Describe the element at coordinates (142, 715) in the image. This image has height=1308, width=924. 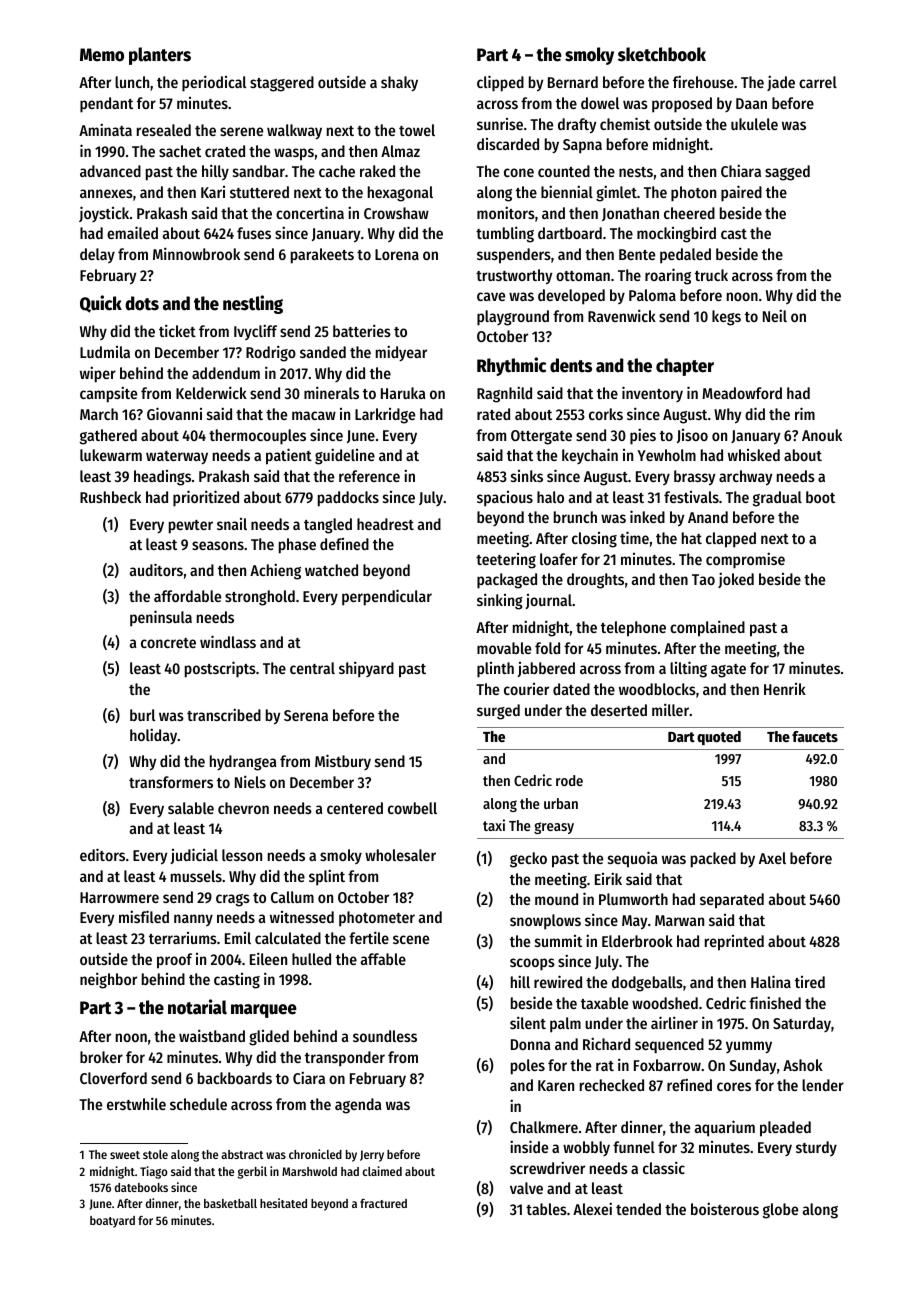
I see `burl` at that location.
